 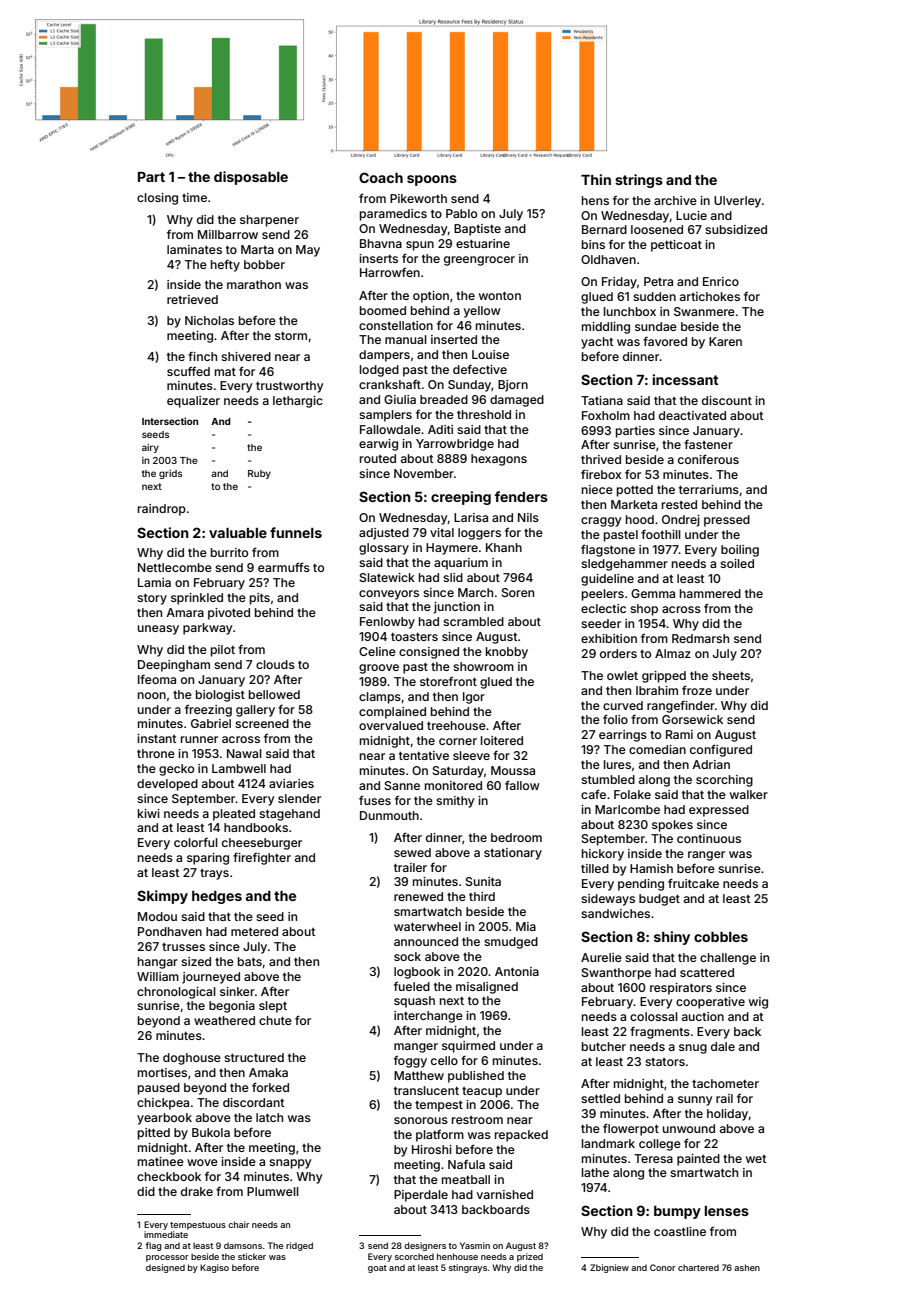 What do you see at coordinates (260, 599) in the image?
I see `pits` at bounding box center [260, 599].
